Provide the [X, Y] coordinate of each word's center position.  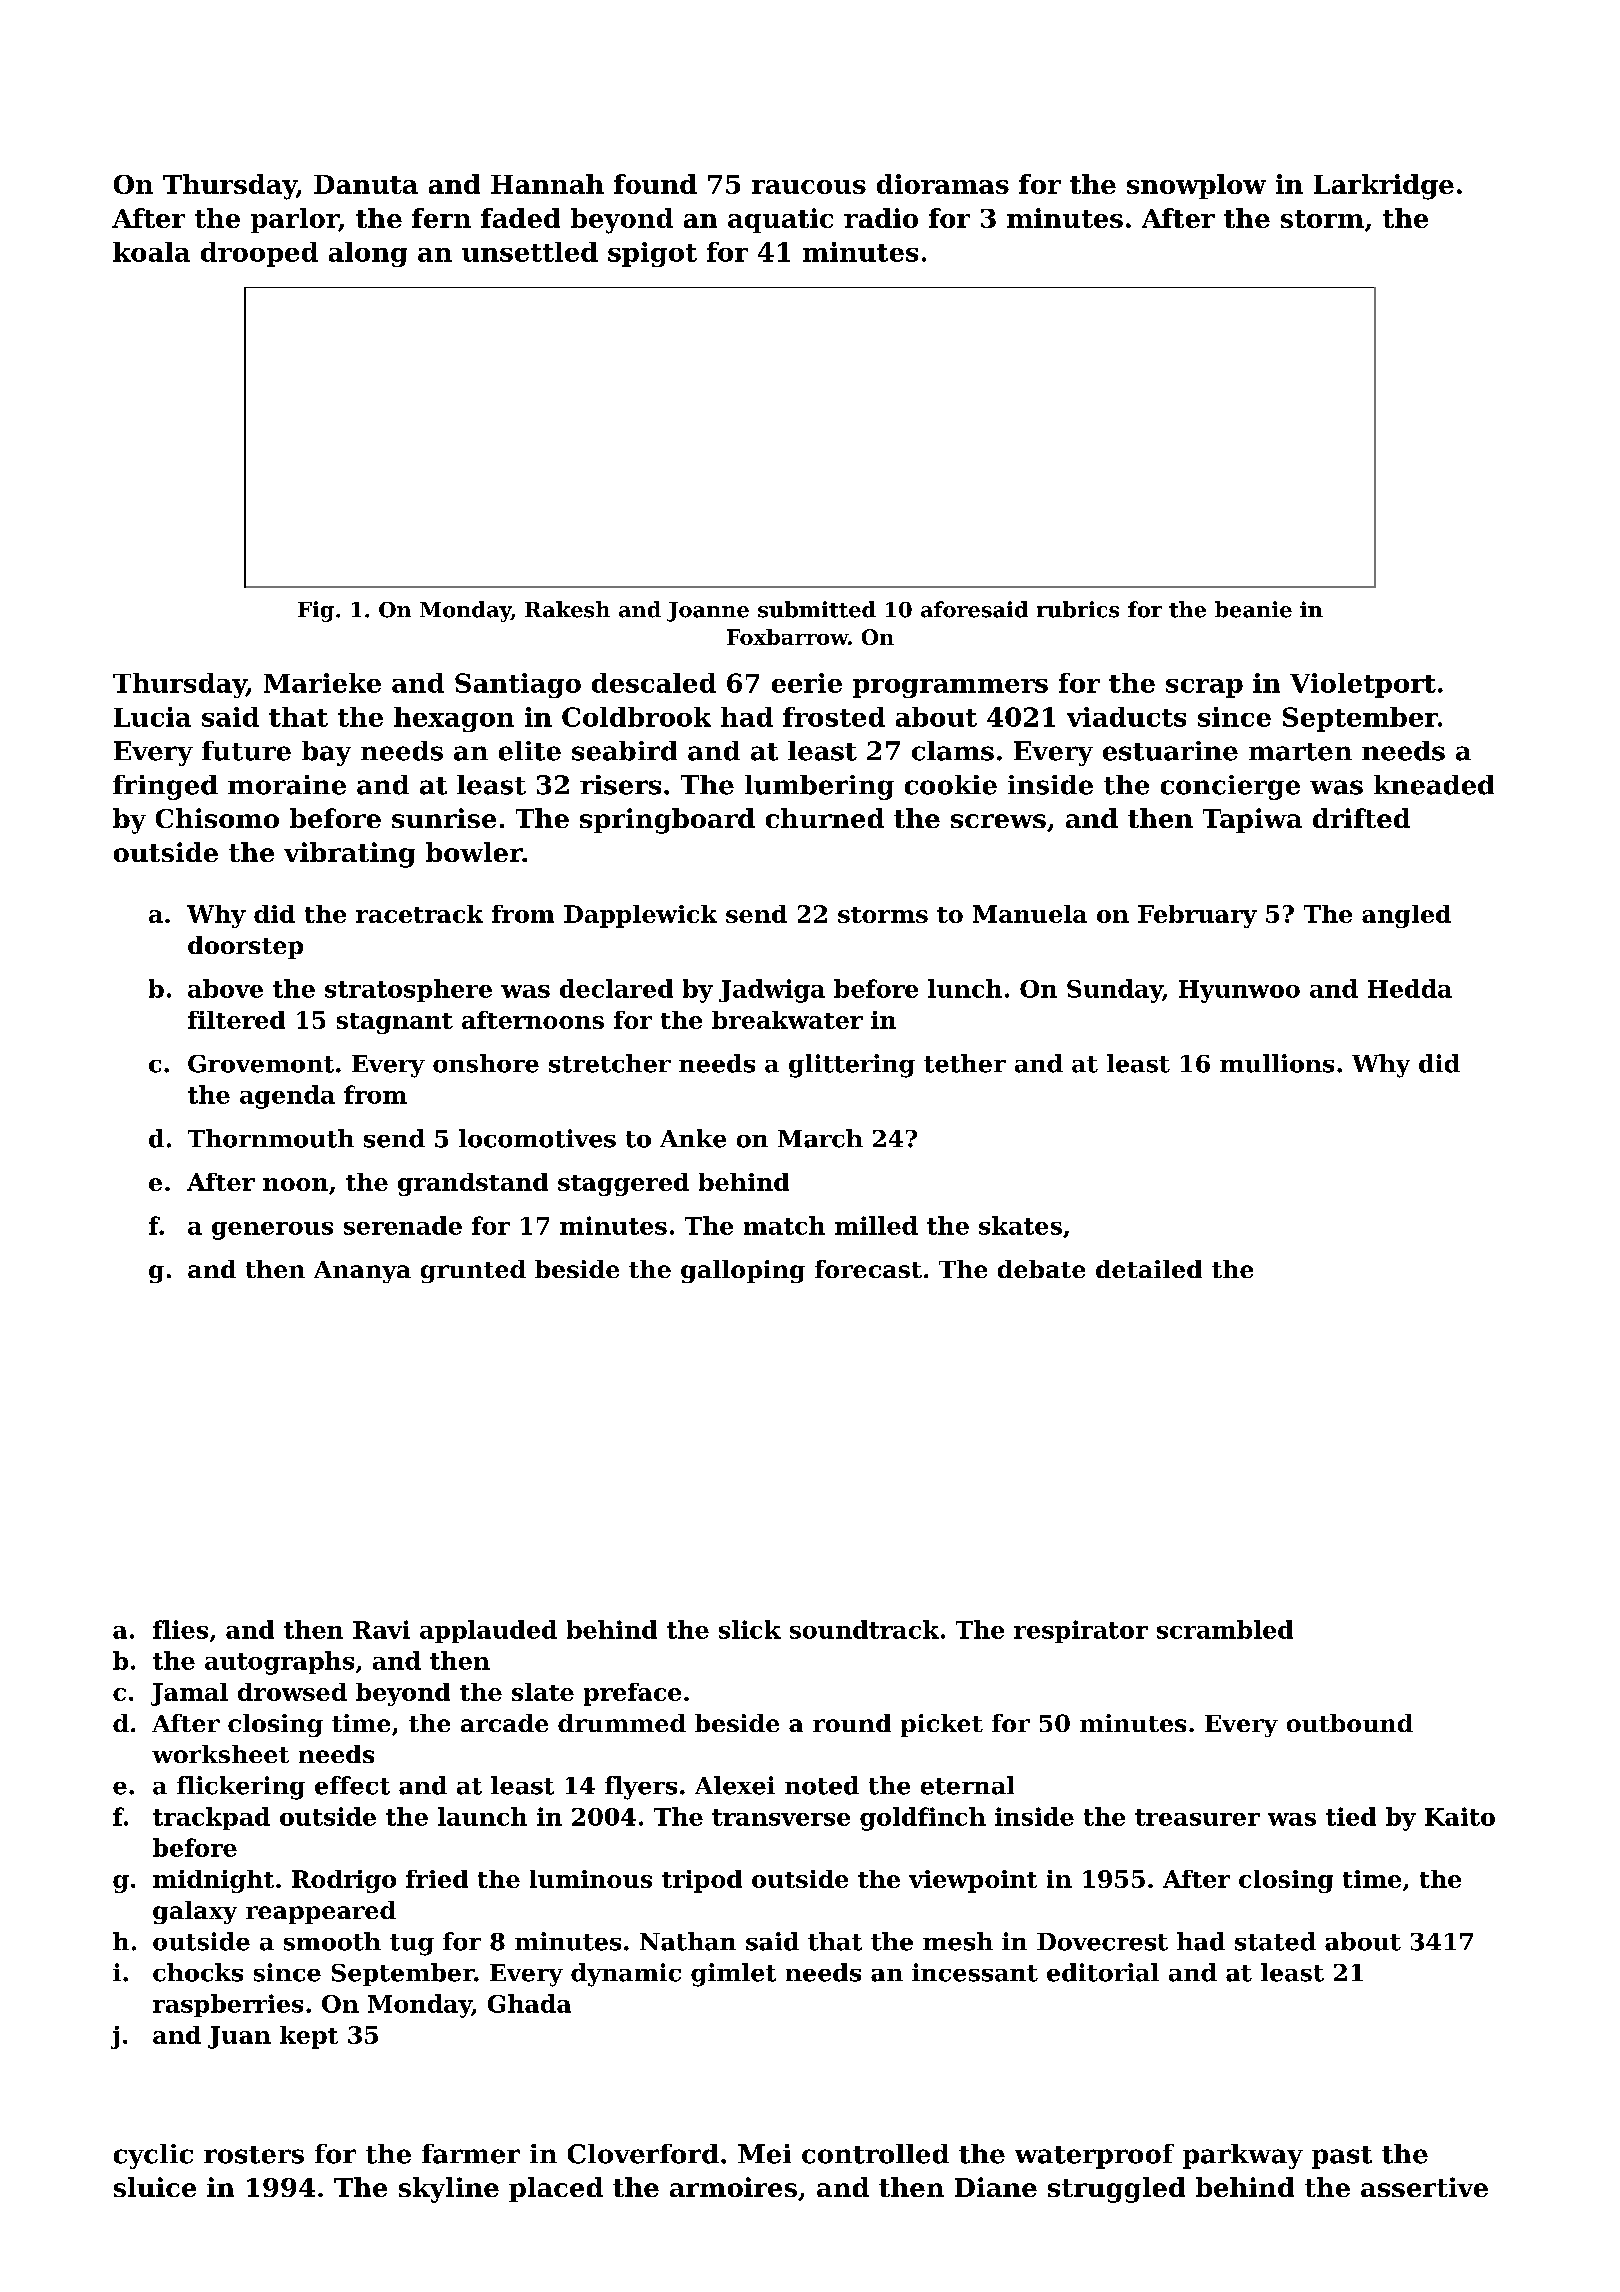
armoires [733, 2187]
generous [272, 1231]
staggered [623, 1184]
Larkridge [1384, 187]
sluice [155, 2187]
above [225, 988]
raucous [809, 187]
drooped [259, 254]
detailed [1149, 1269]
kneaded [1434, 785]
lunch [965, 988]
